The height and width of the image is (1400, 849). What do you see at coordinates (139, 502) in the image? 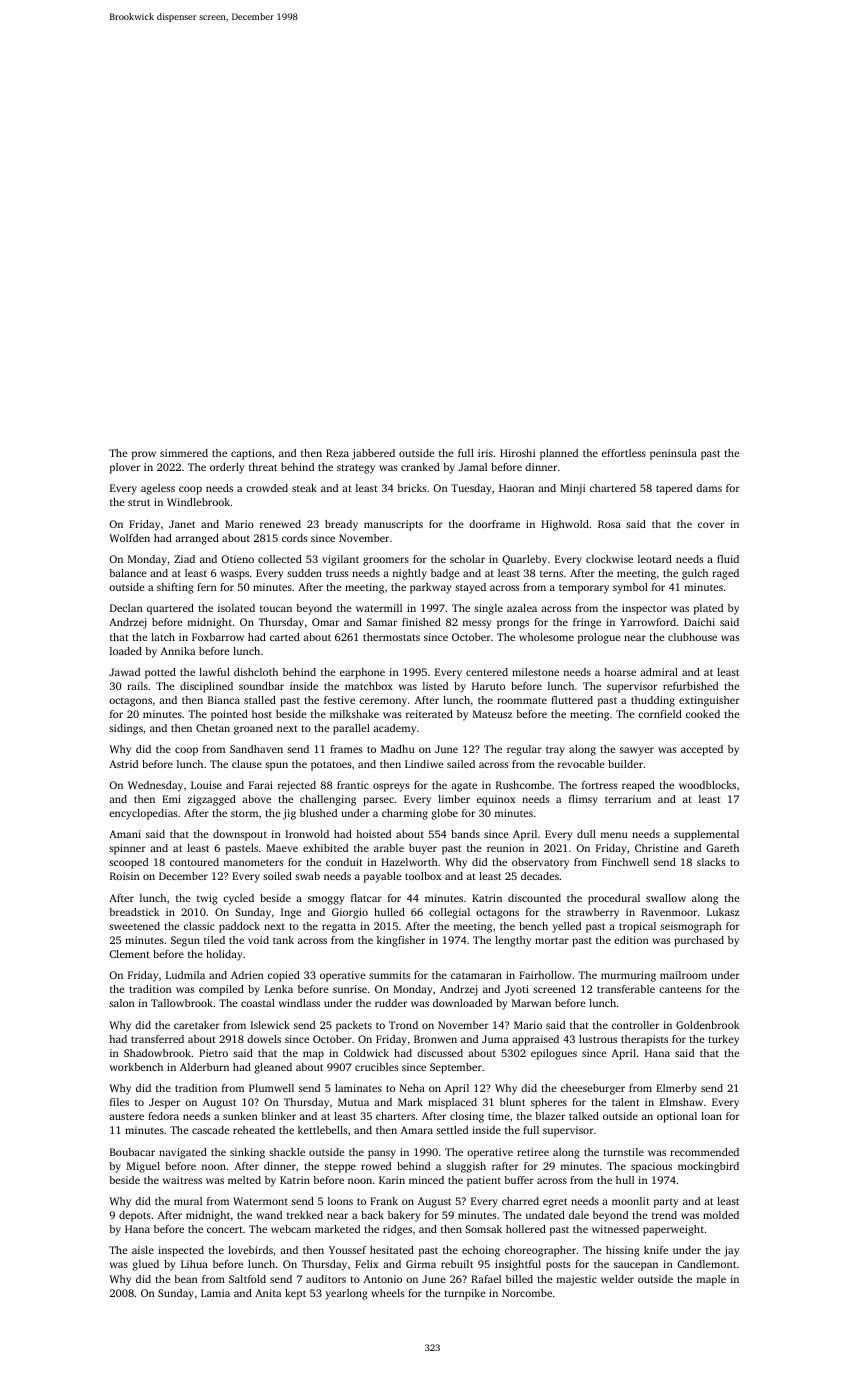
I see `strut` at bounding box center [139, 502].
